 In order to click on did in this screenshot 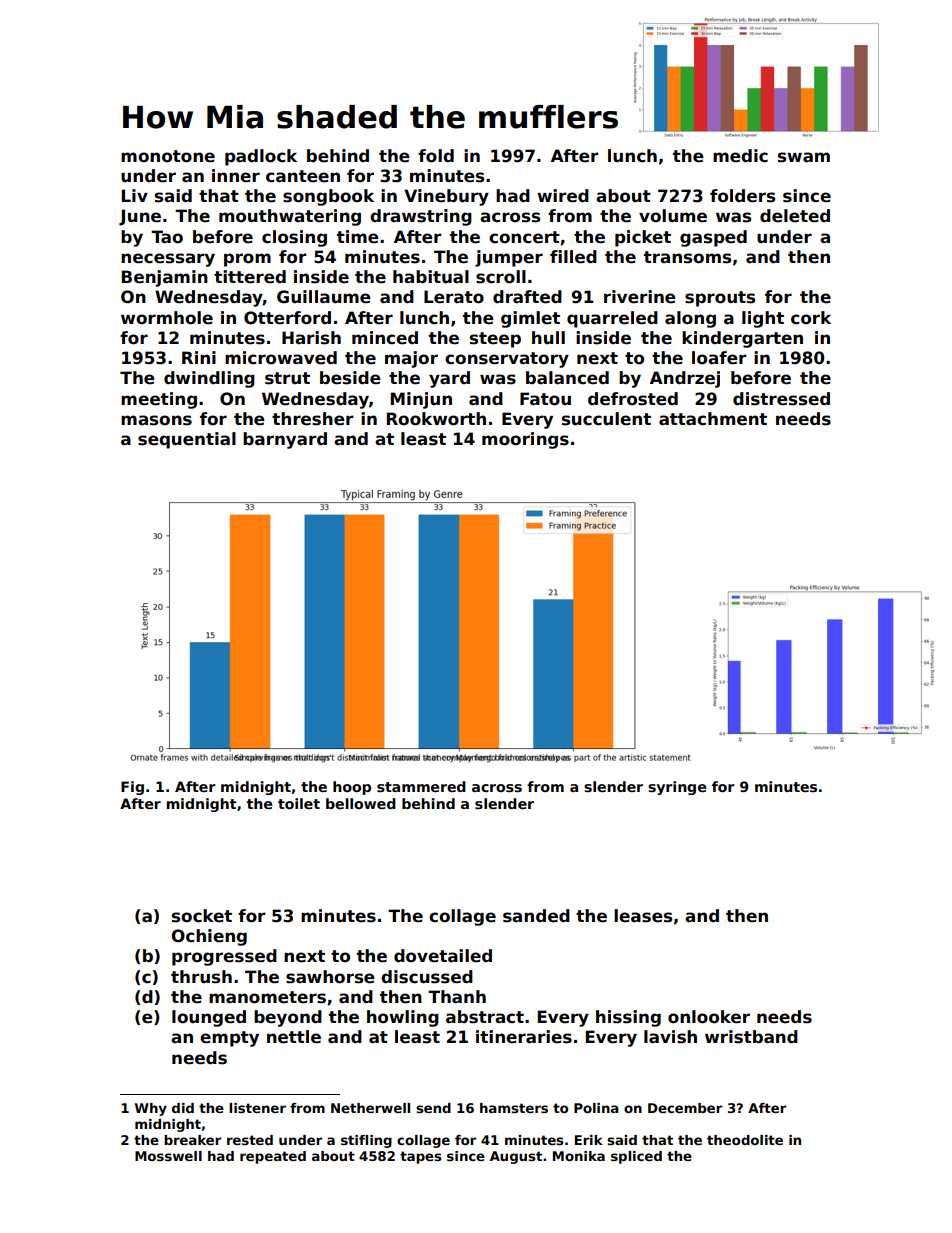, I will do `click(183, 1108)`.
